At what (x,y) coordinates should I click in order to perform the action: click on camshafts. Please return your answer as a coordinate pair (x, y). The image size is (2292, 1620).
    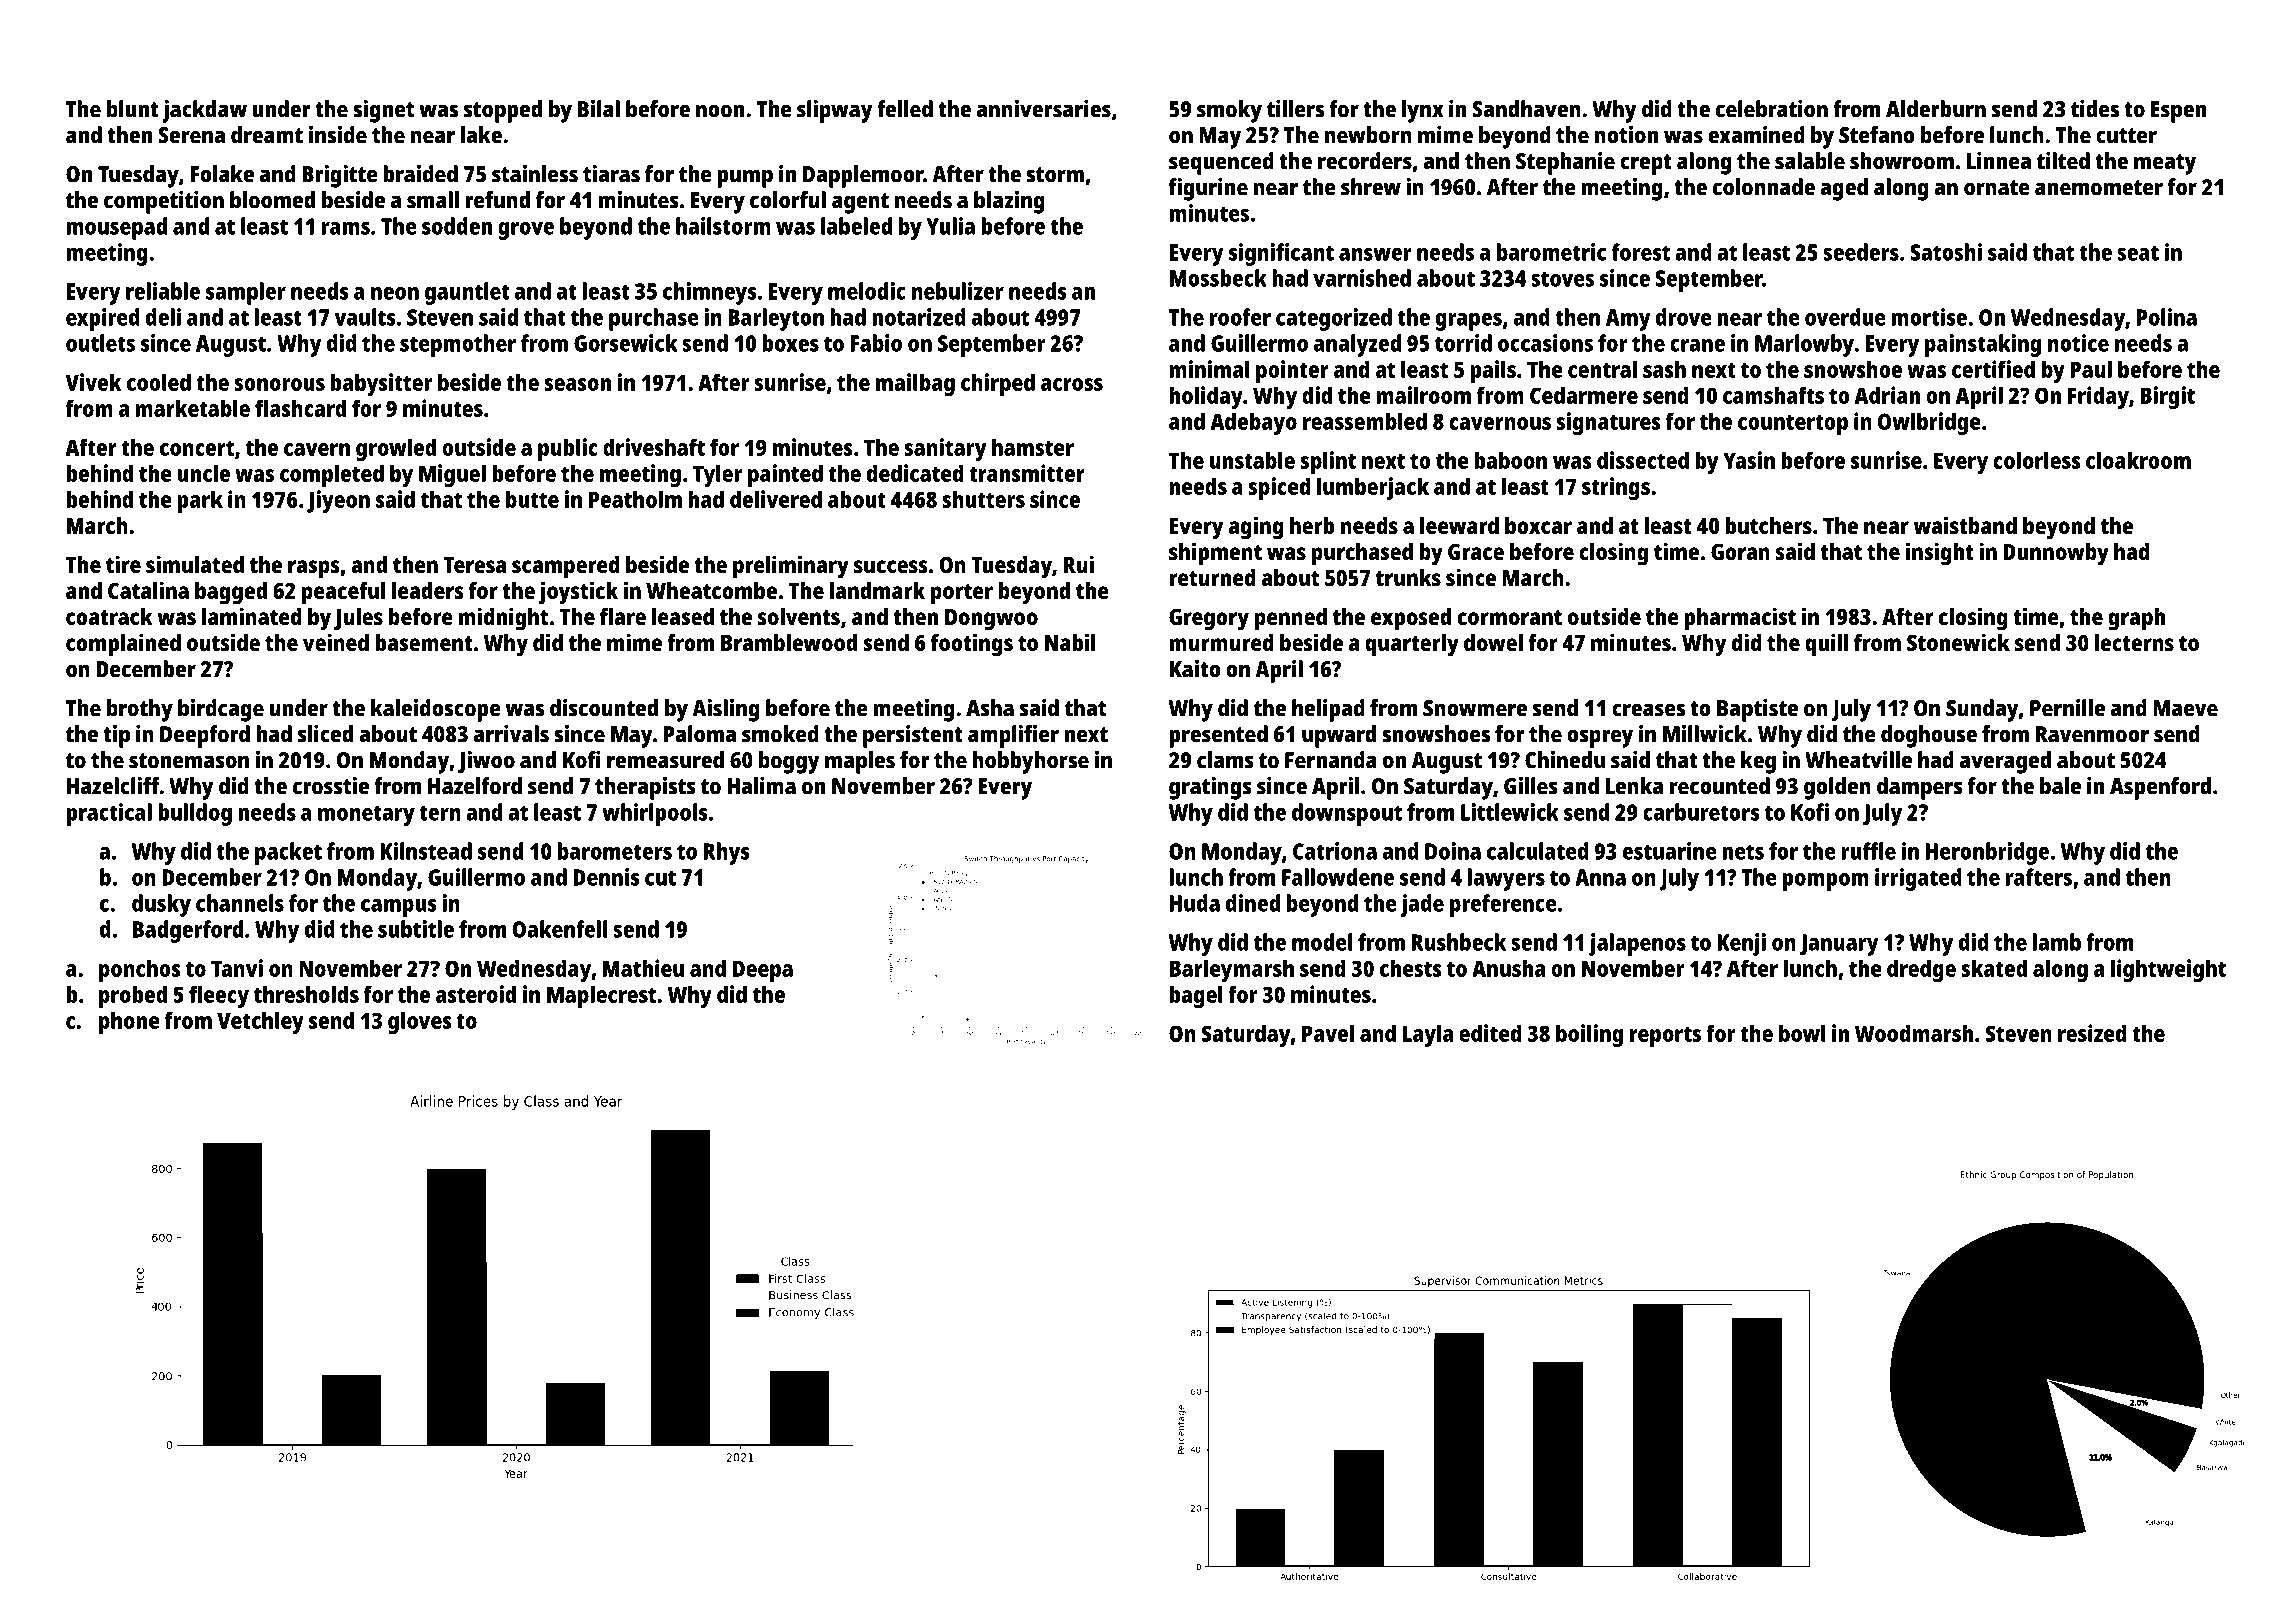
    Looking at the image, I should click on (1773, 395).
